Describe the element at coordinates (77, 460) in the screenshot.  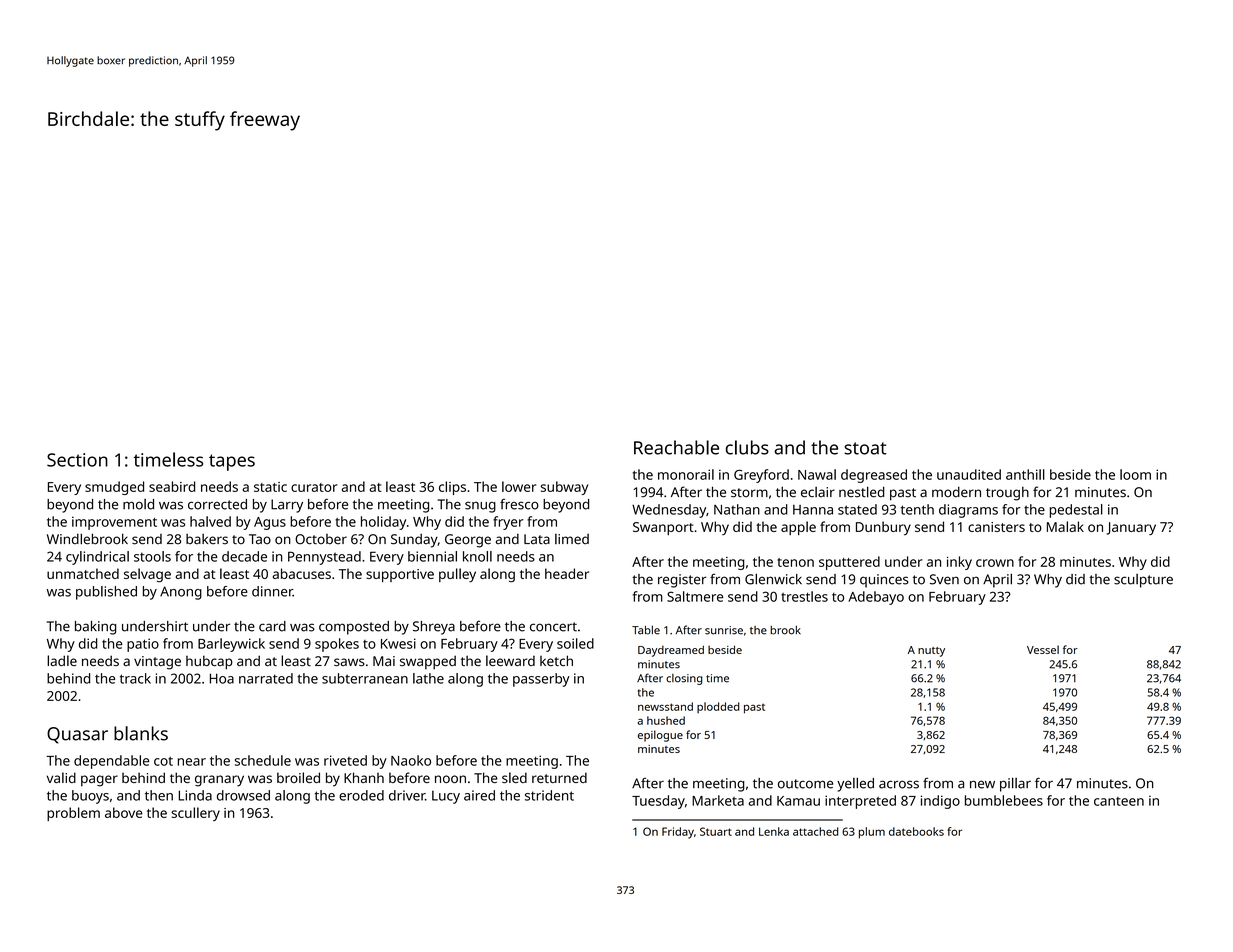
I see `Section` at that location.
